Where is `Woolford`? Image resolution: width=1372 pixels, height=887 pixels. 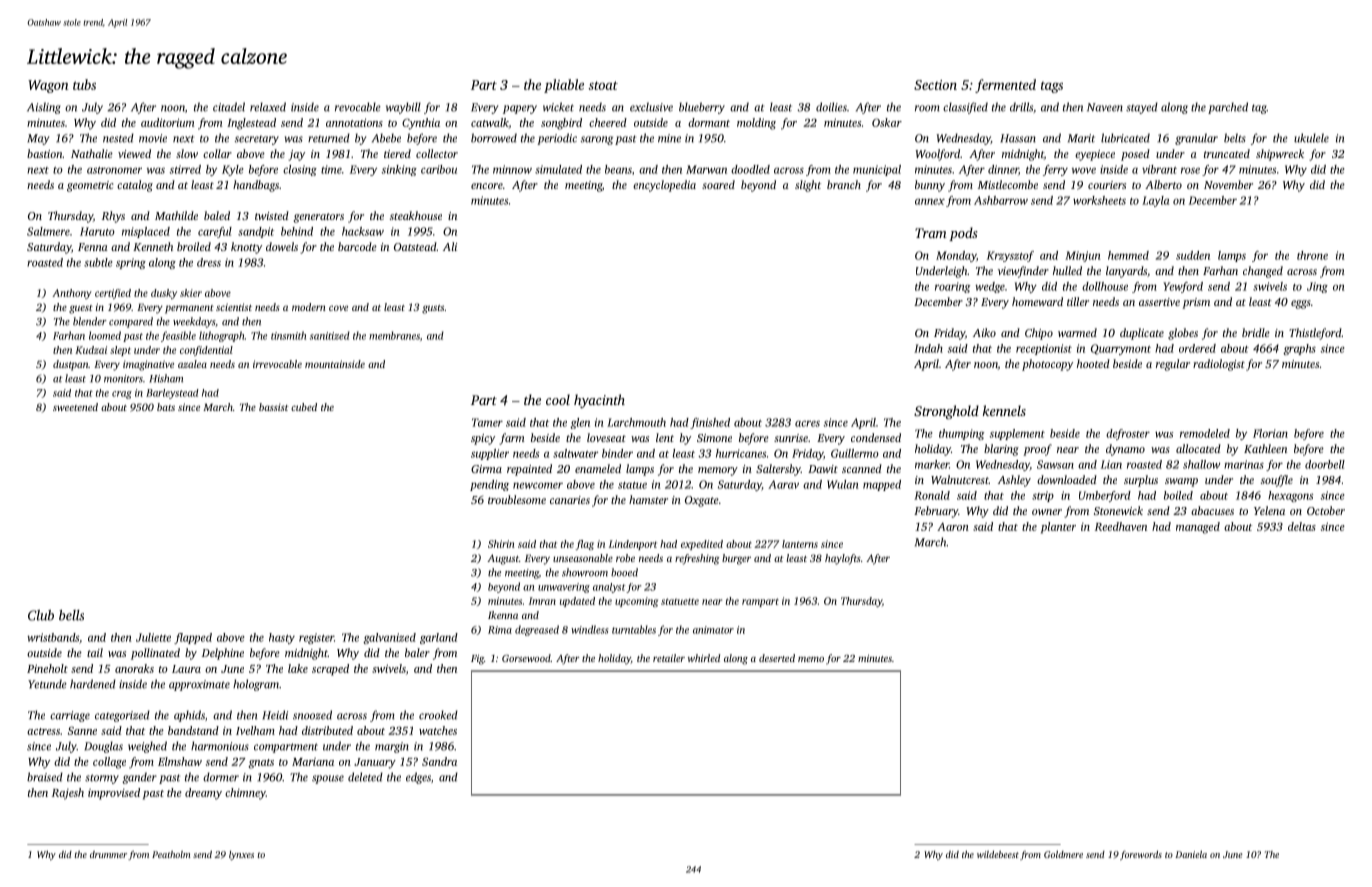 Woolford is located at coordinates (937, 155).
